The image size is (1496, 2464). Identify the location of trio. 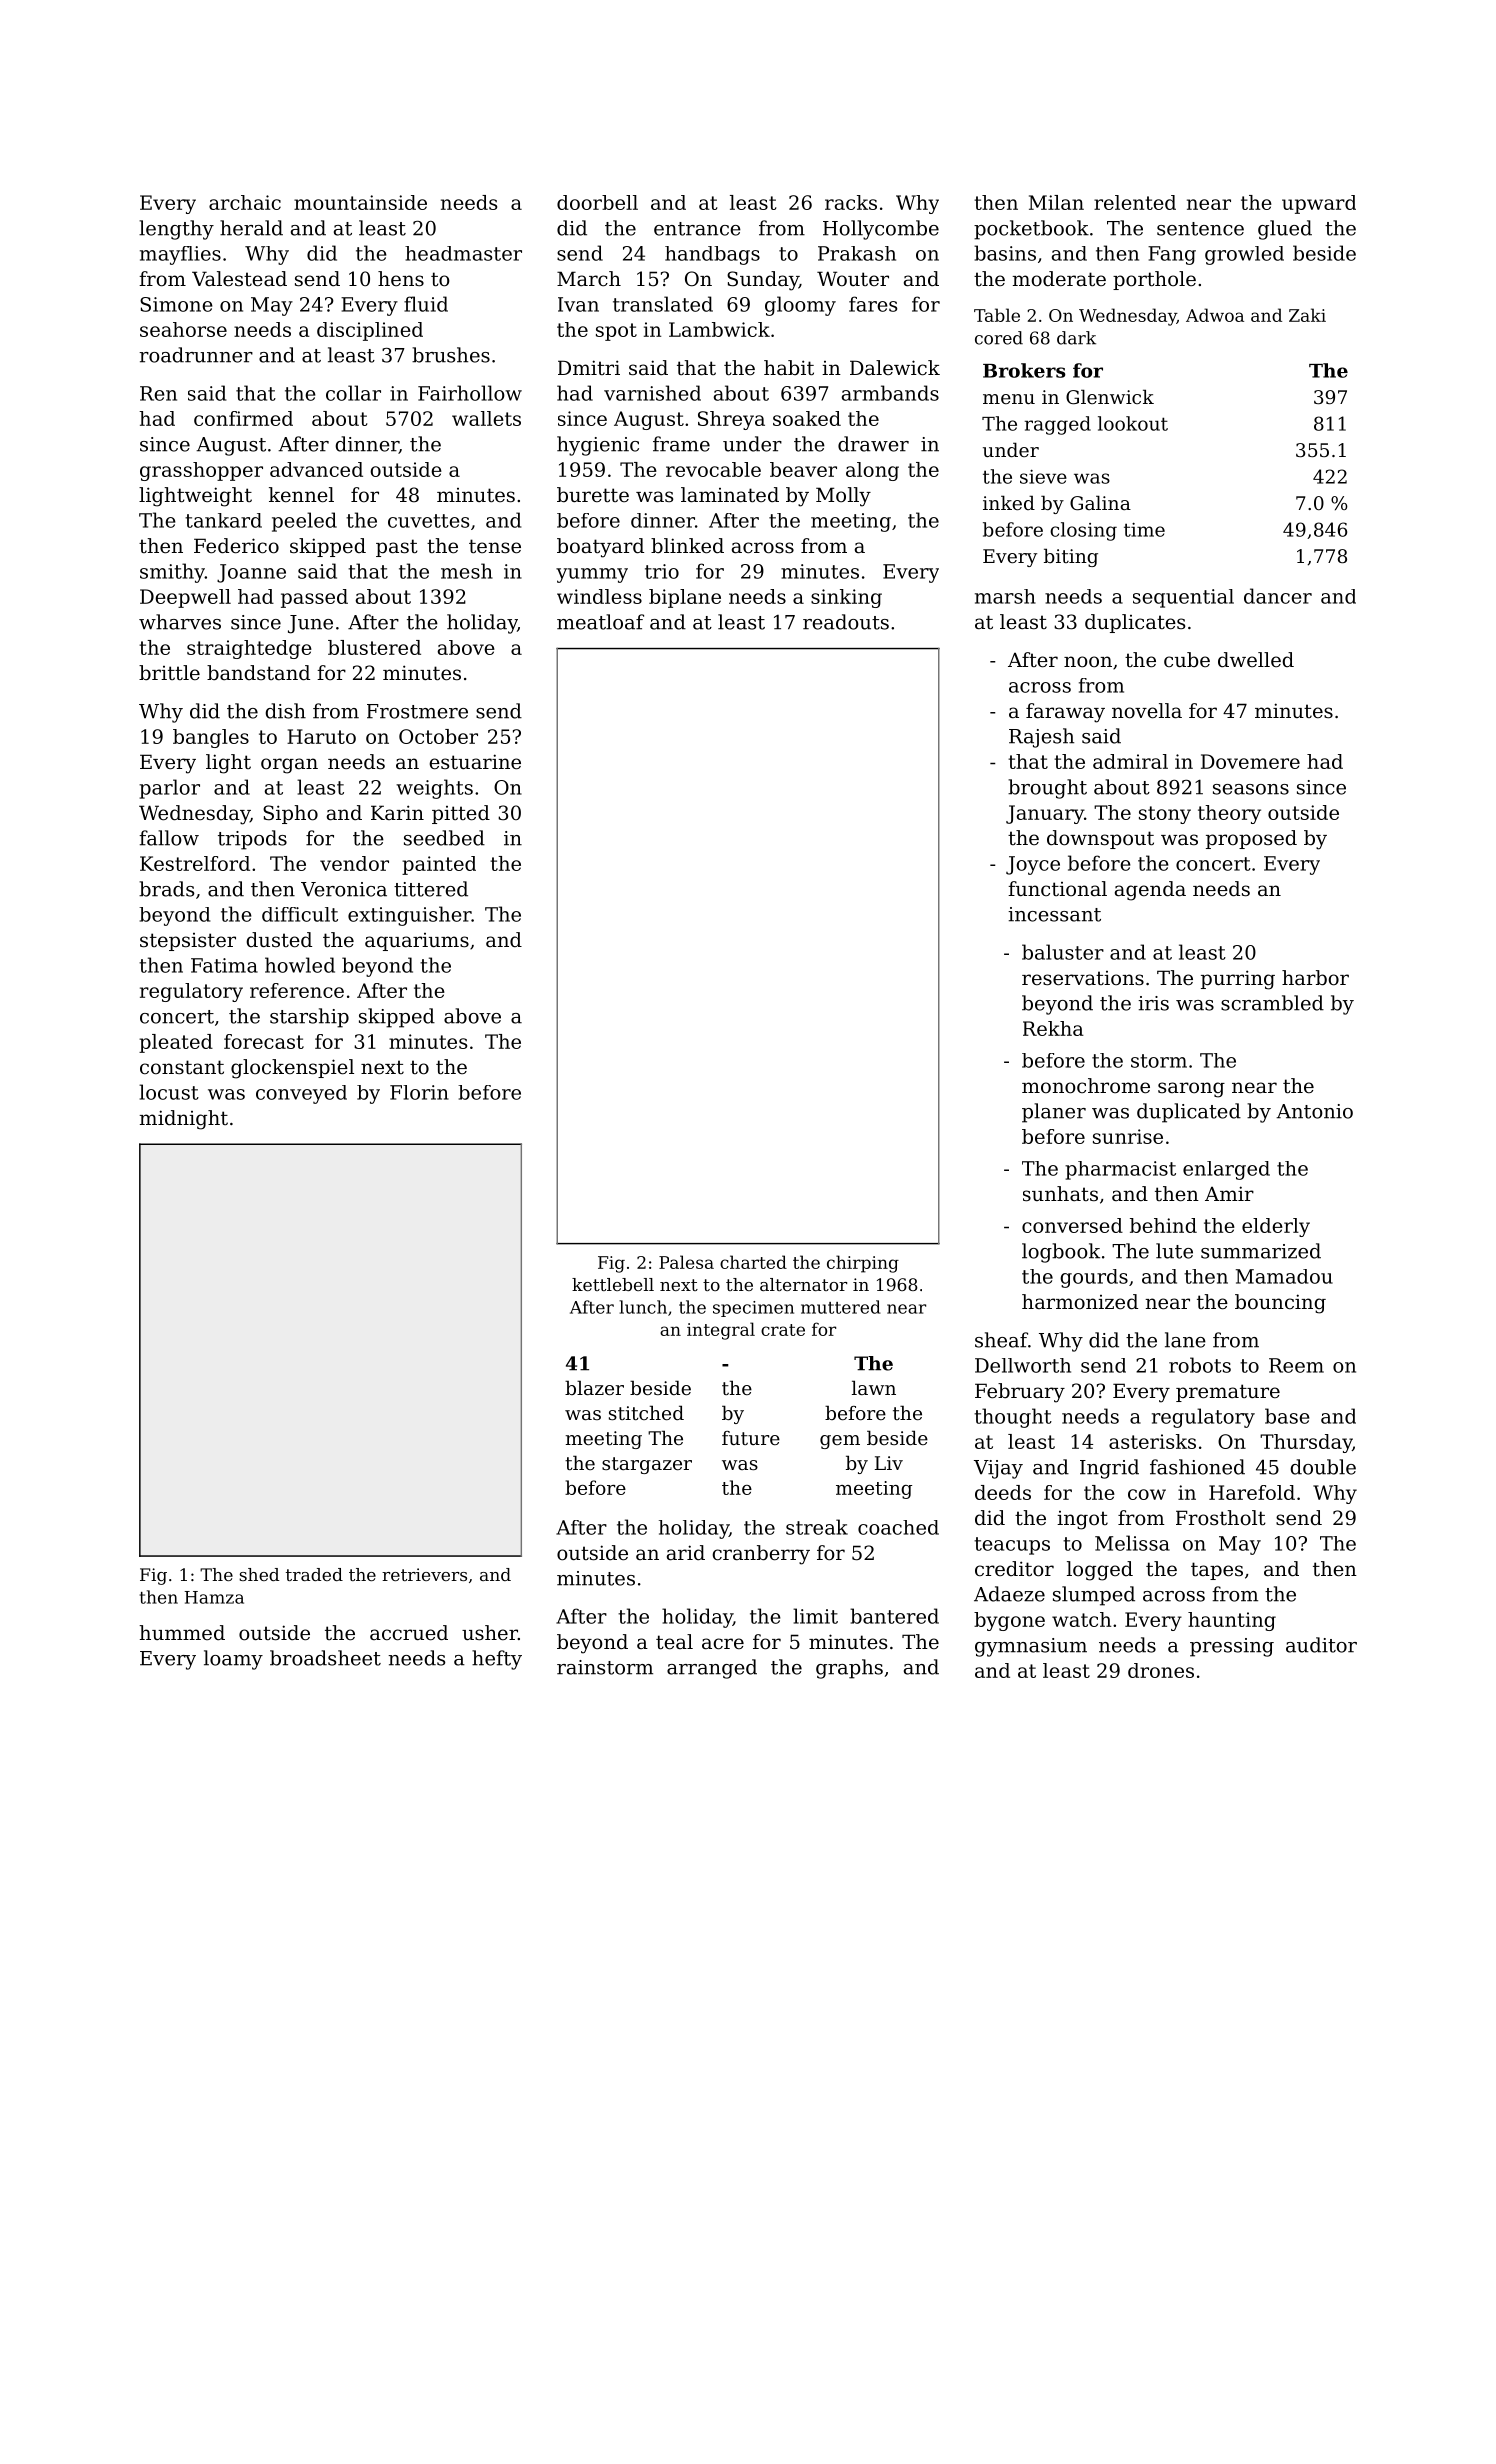
(662, 571).
